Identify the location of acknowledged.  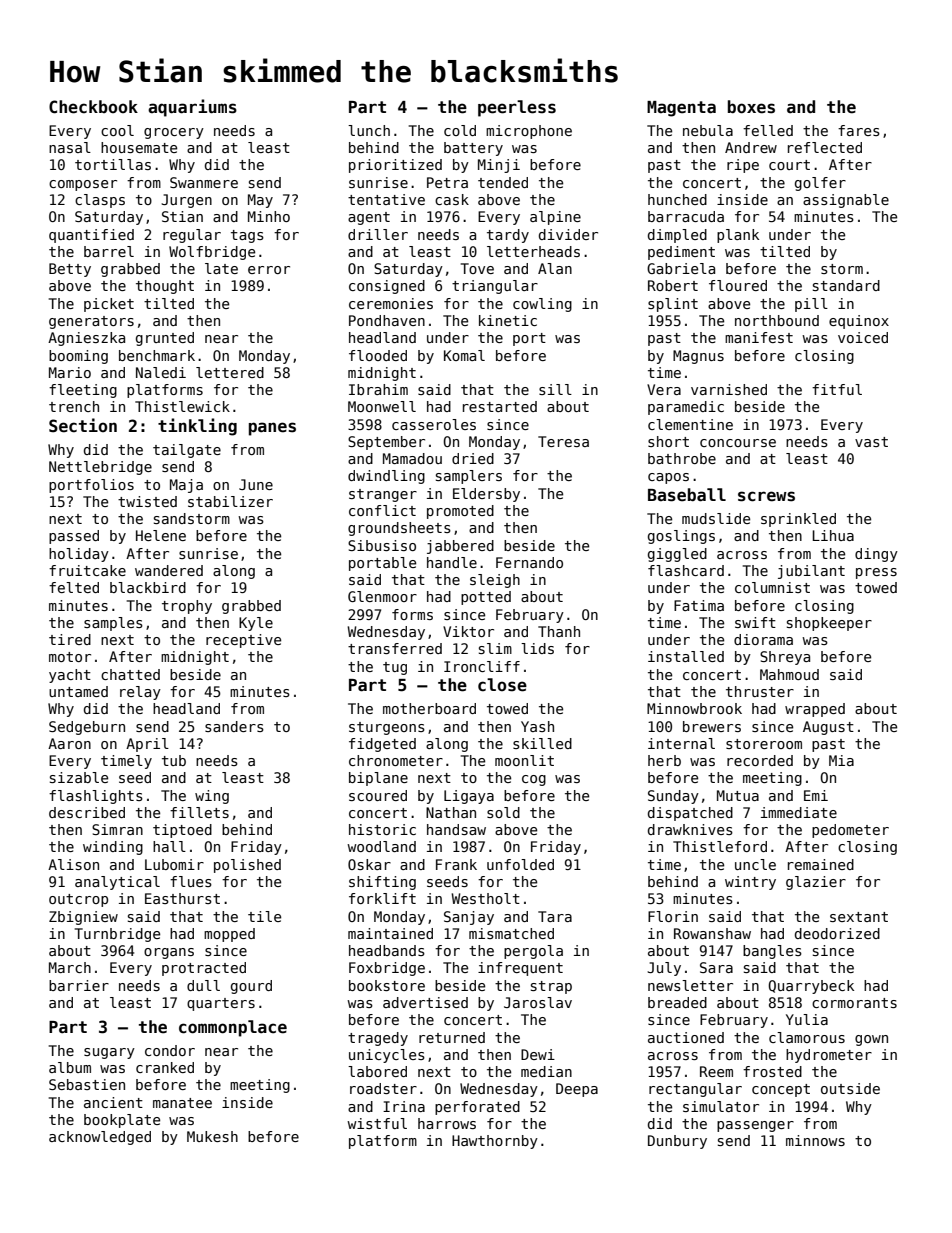
(100, 1138).
